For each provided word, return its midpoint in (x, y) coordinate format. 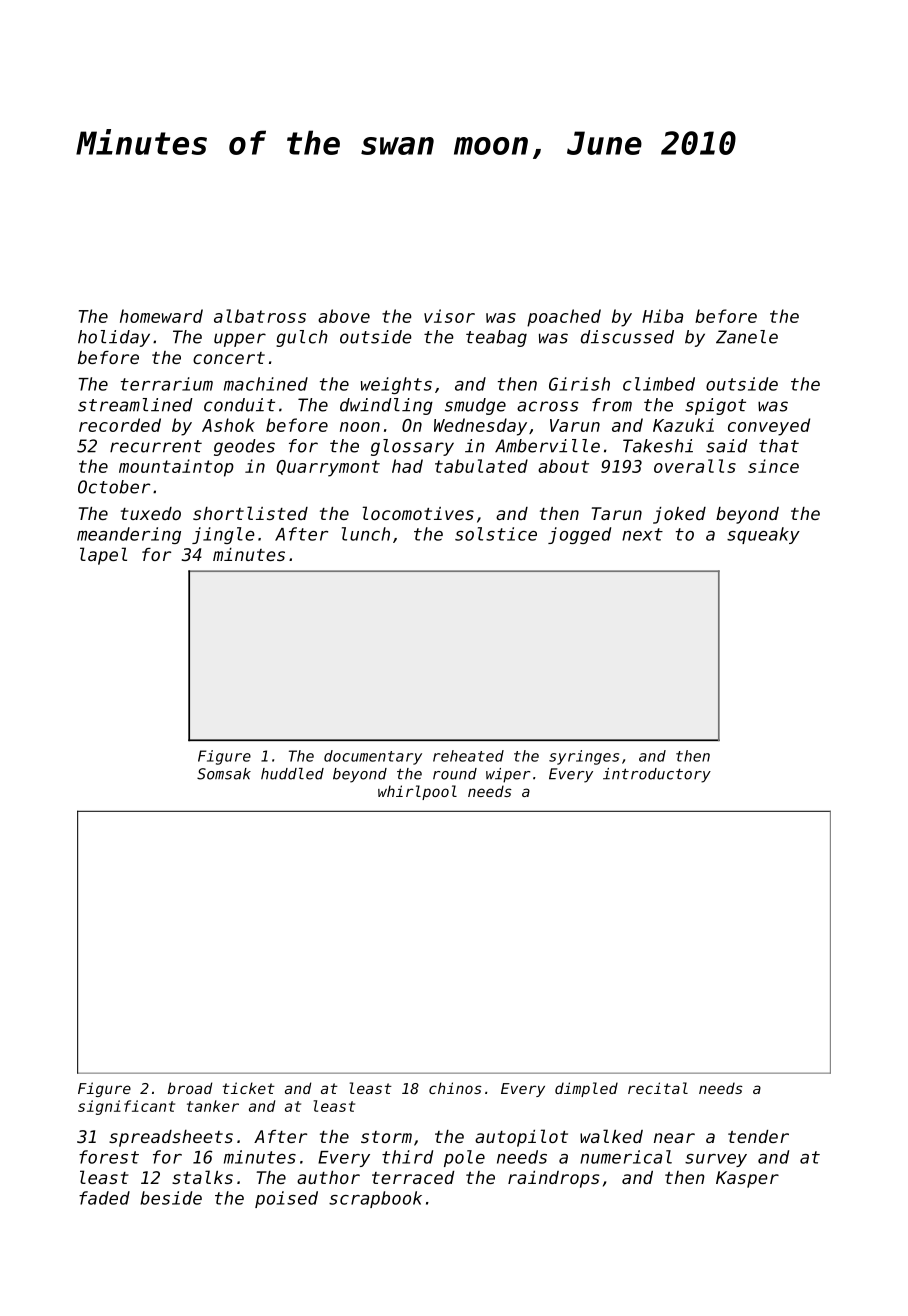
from (612, 405)
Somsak (224, 774)
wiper (508, 775)
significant (126, 1107)
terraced (413, 1177)
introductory (657, 775)
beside (171, 1198)
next (642, 534)
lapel (103, 556)
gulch (302, 338)
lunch (366, 534)
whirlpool (417, 792)
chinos (455, 1088)
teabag (496, 338)
